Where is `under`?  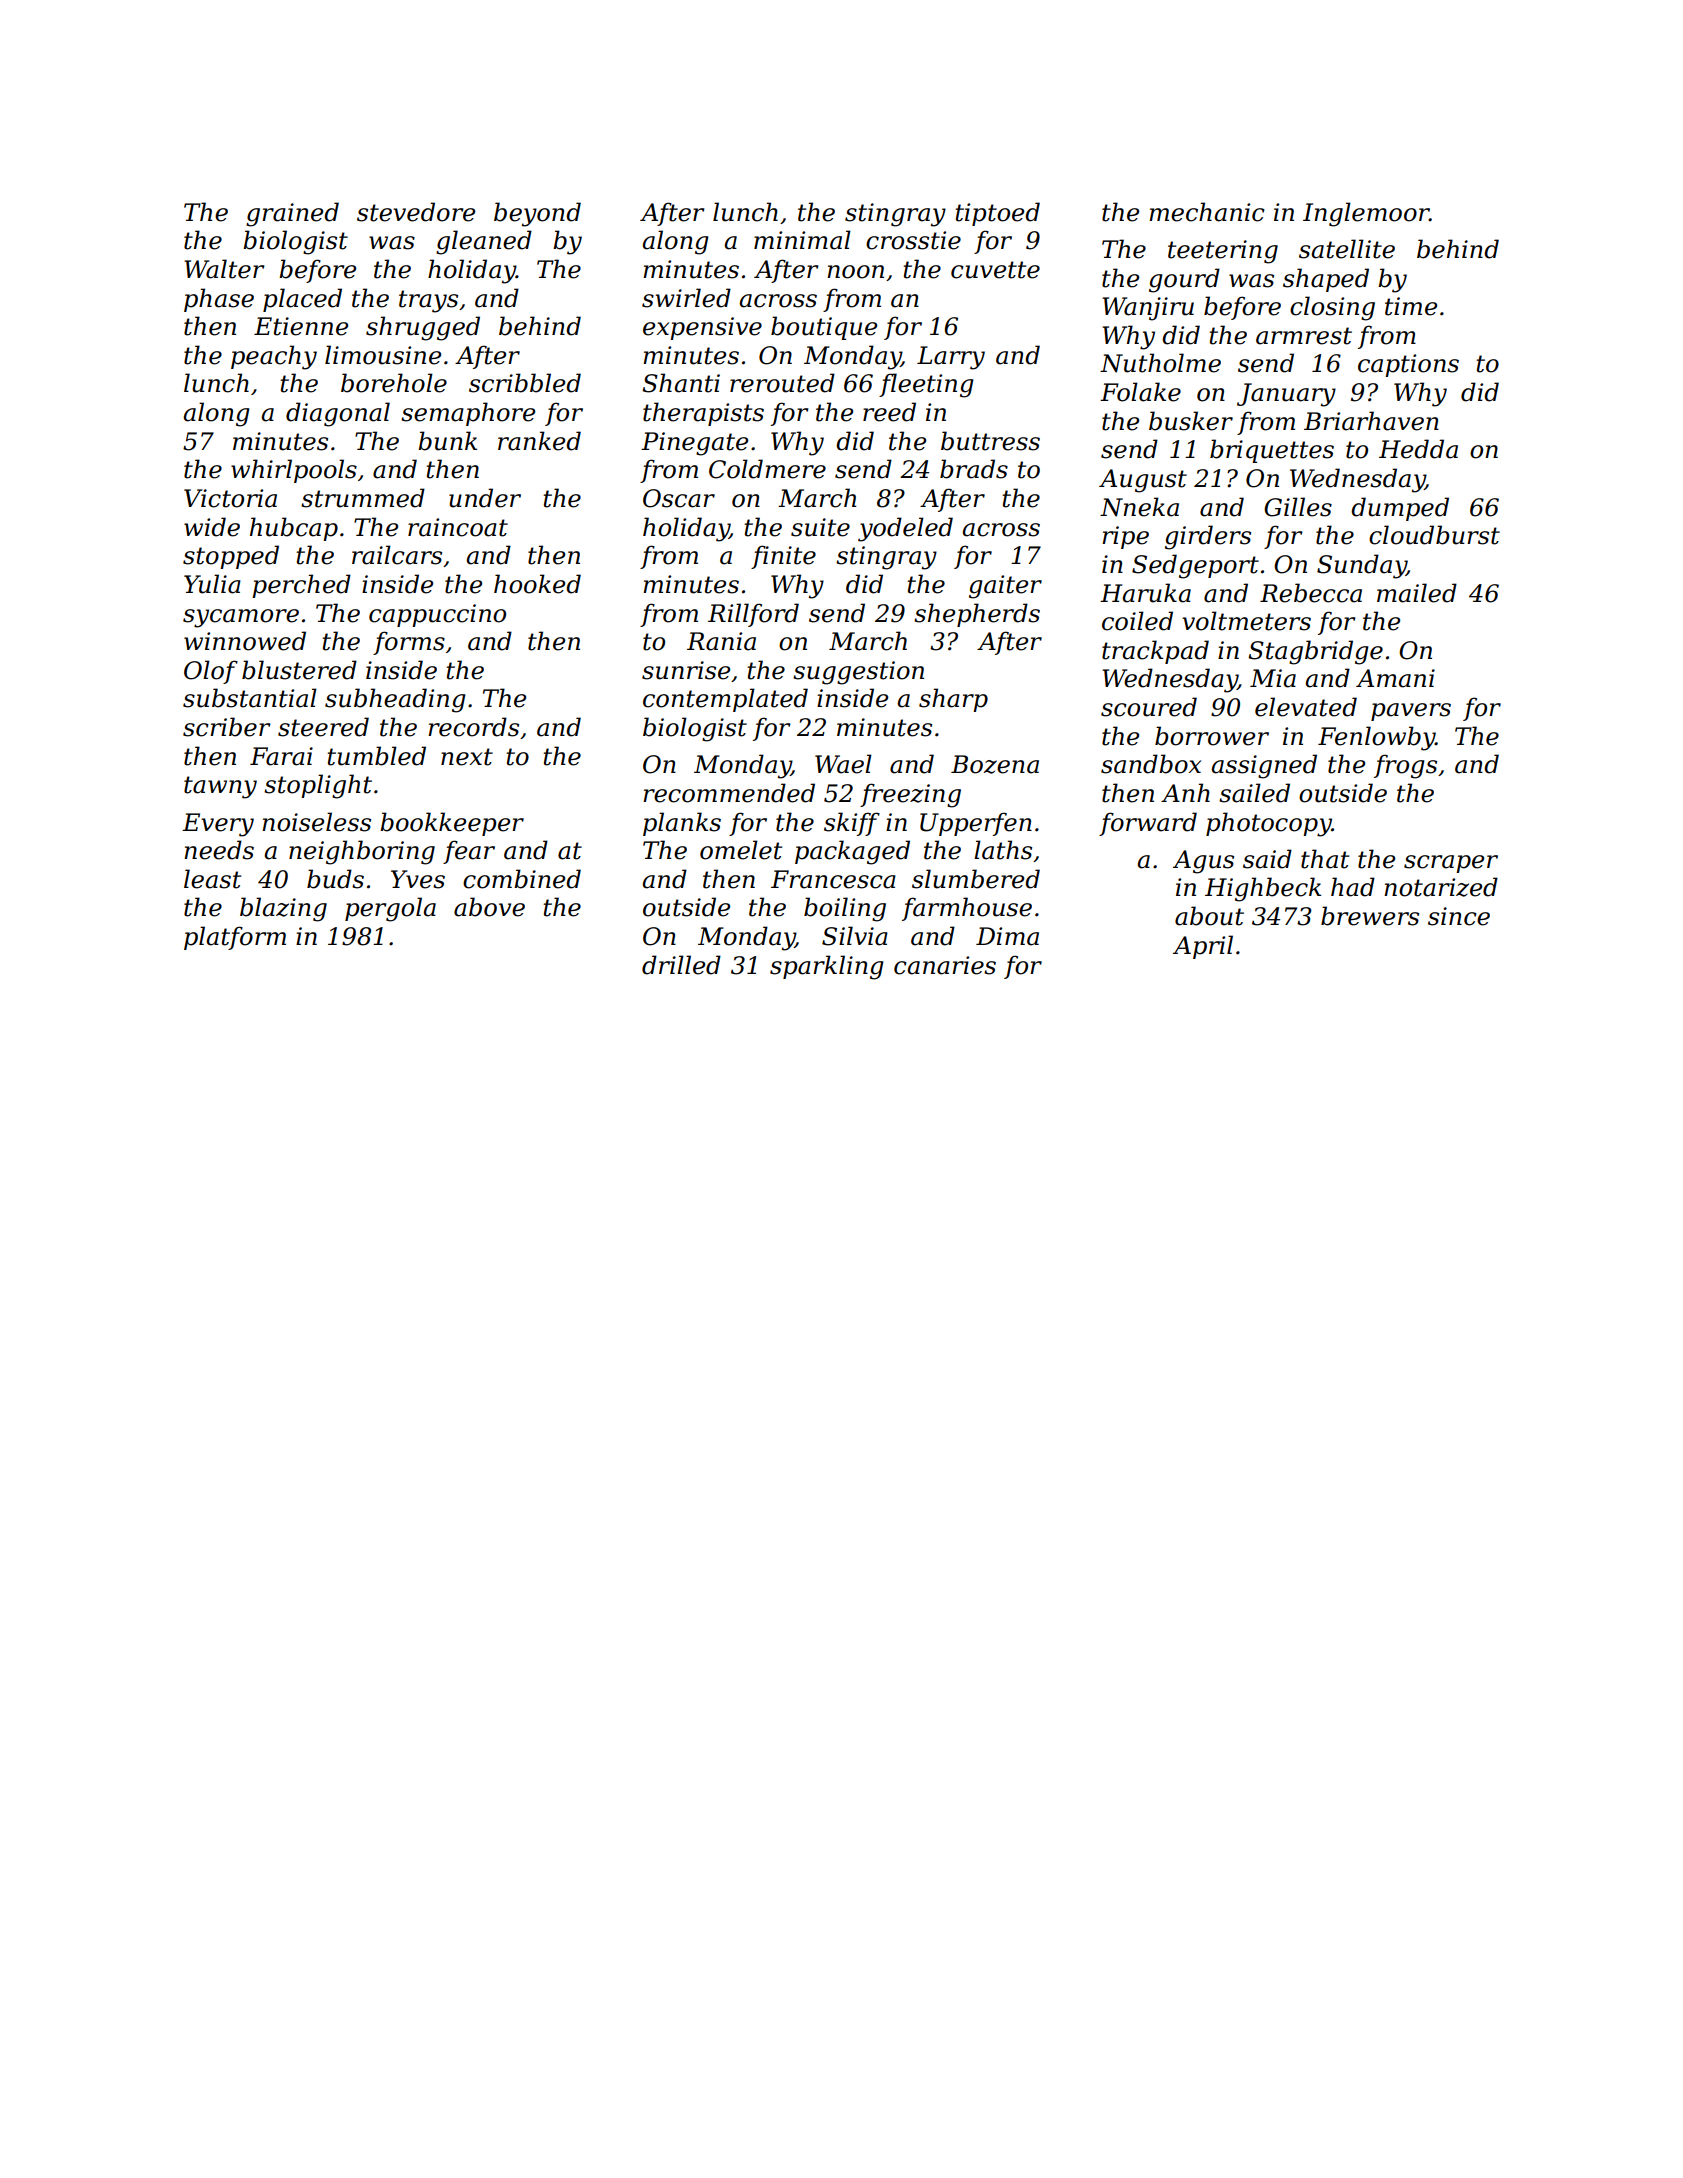
under is located at coordinates (485, 498).
